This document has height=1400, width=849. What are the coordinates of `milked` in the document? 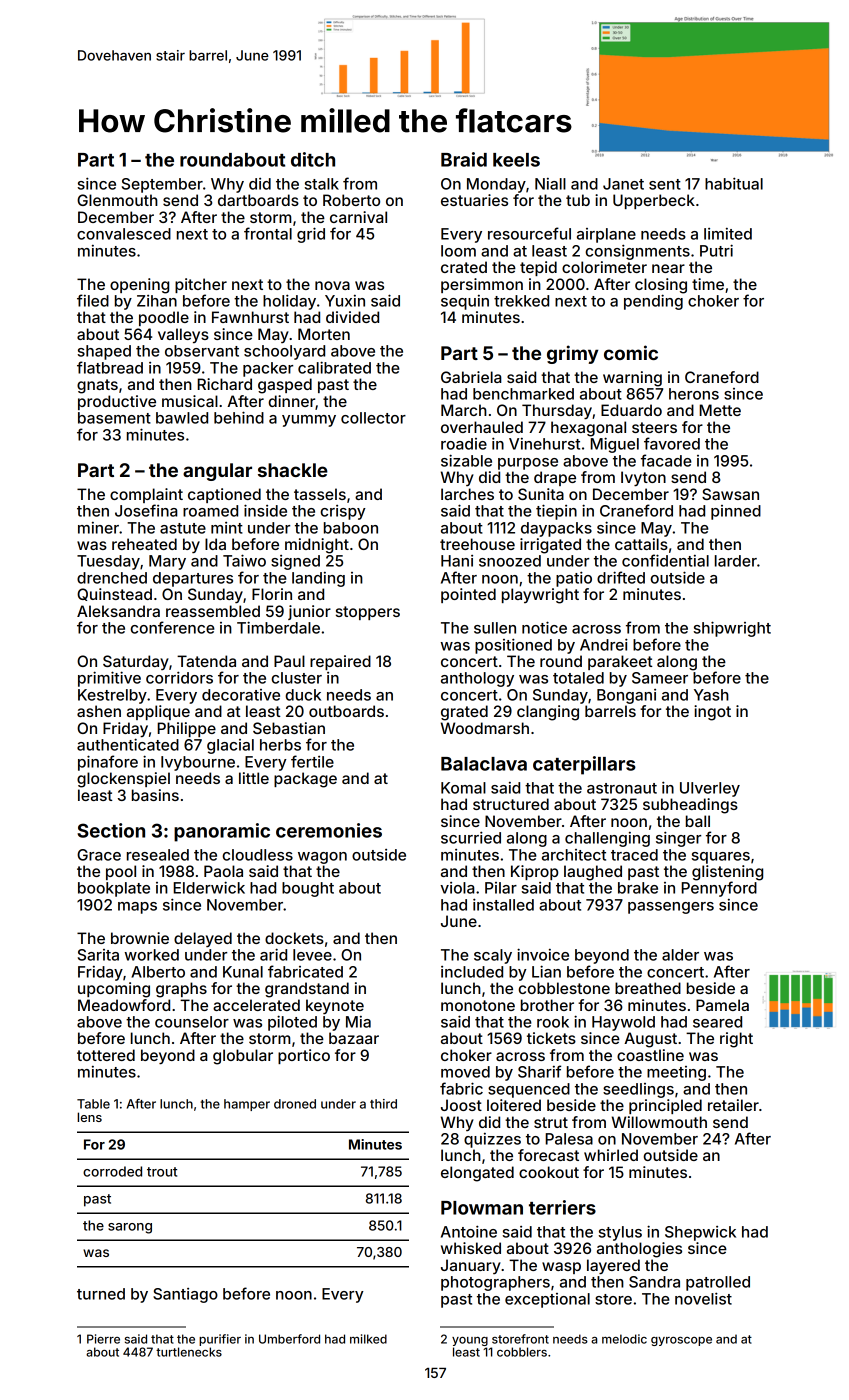 It's located at (368, 1339).
